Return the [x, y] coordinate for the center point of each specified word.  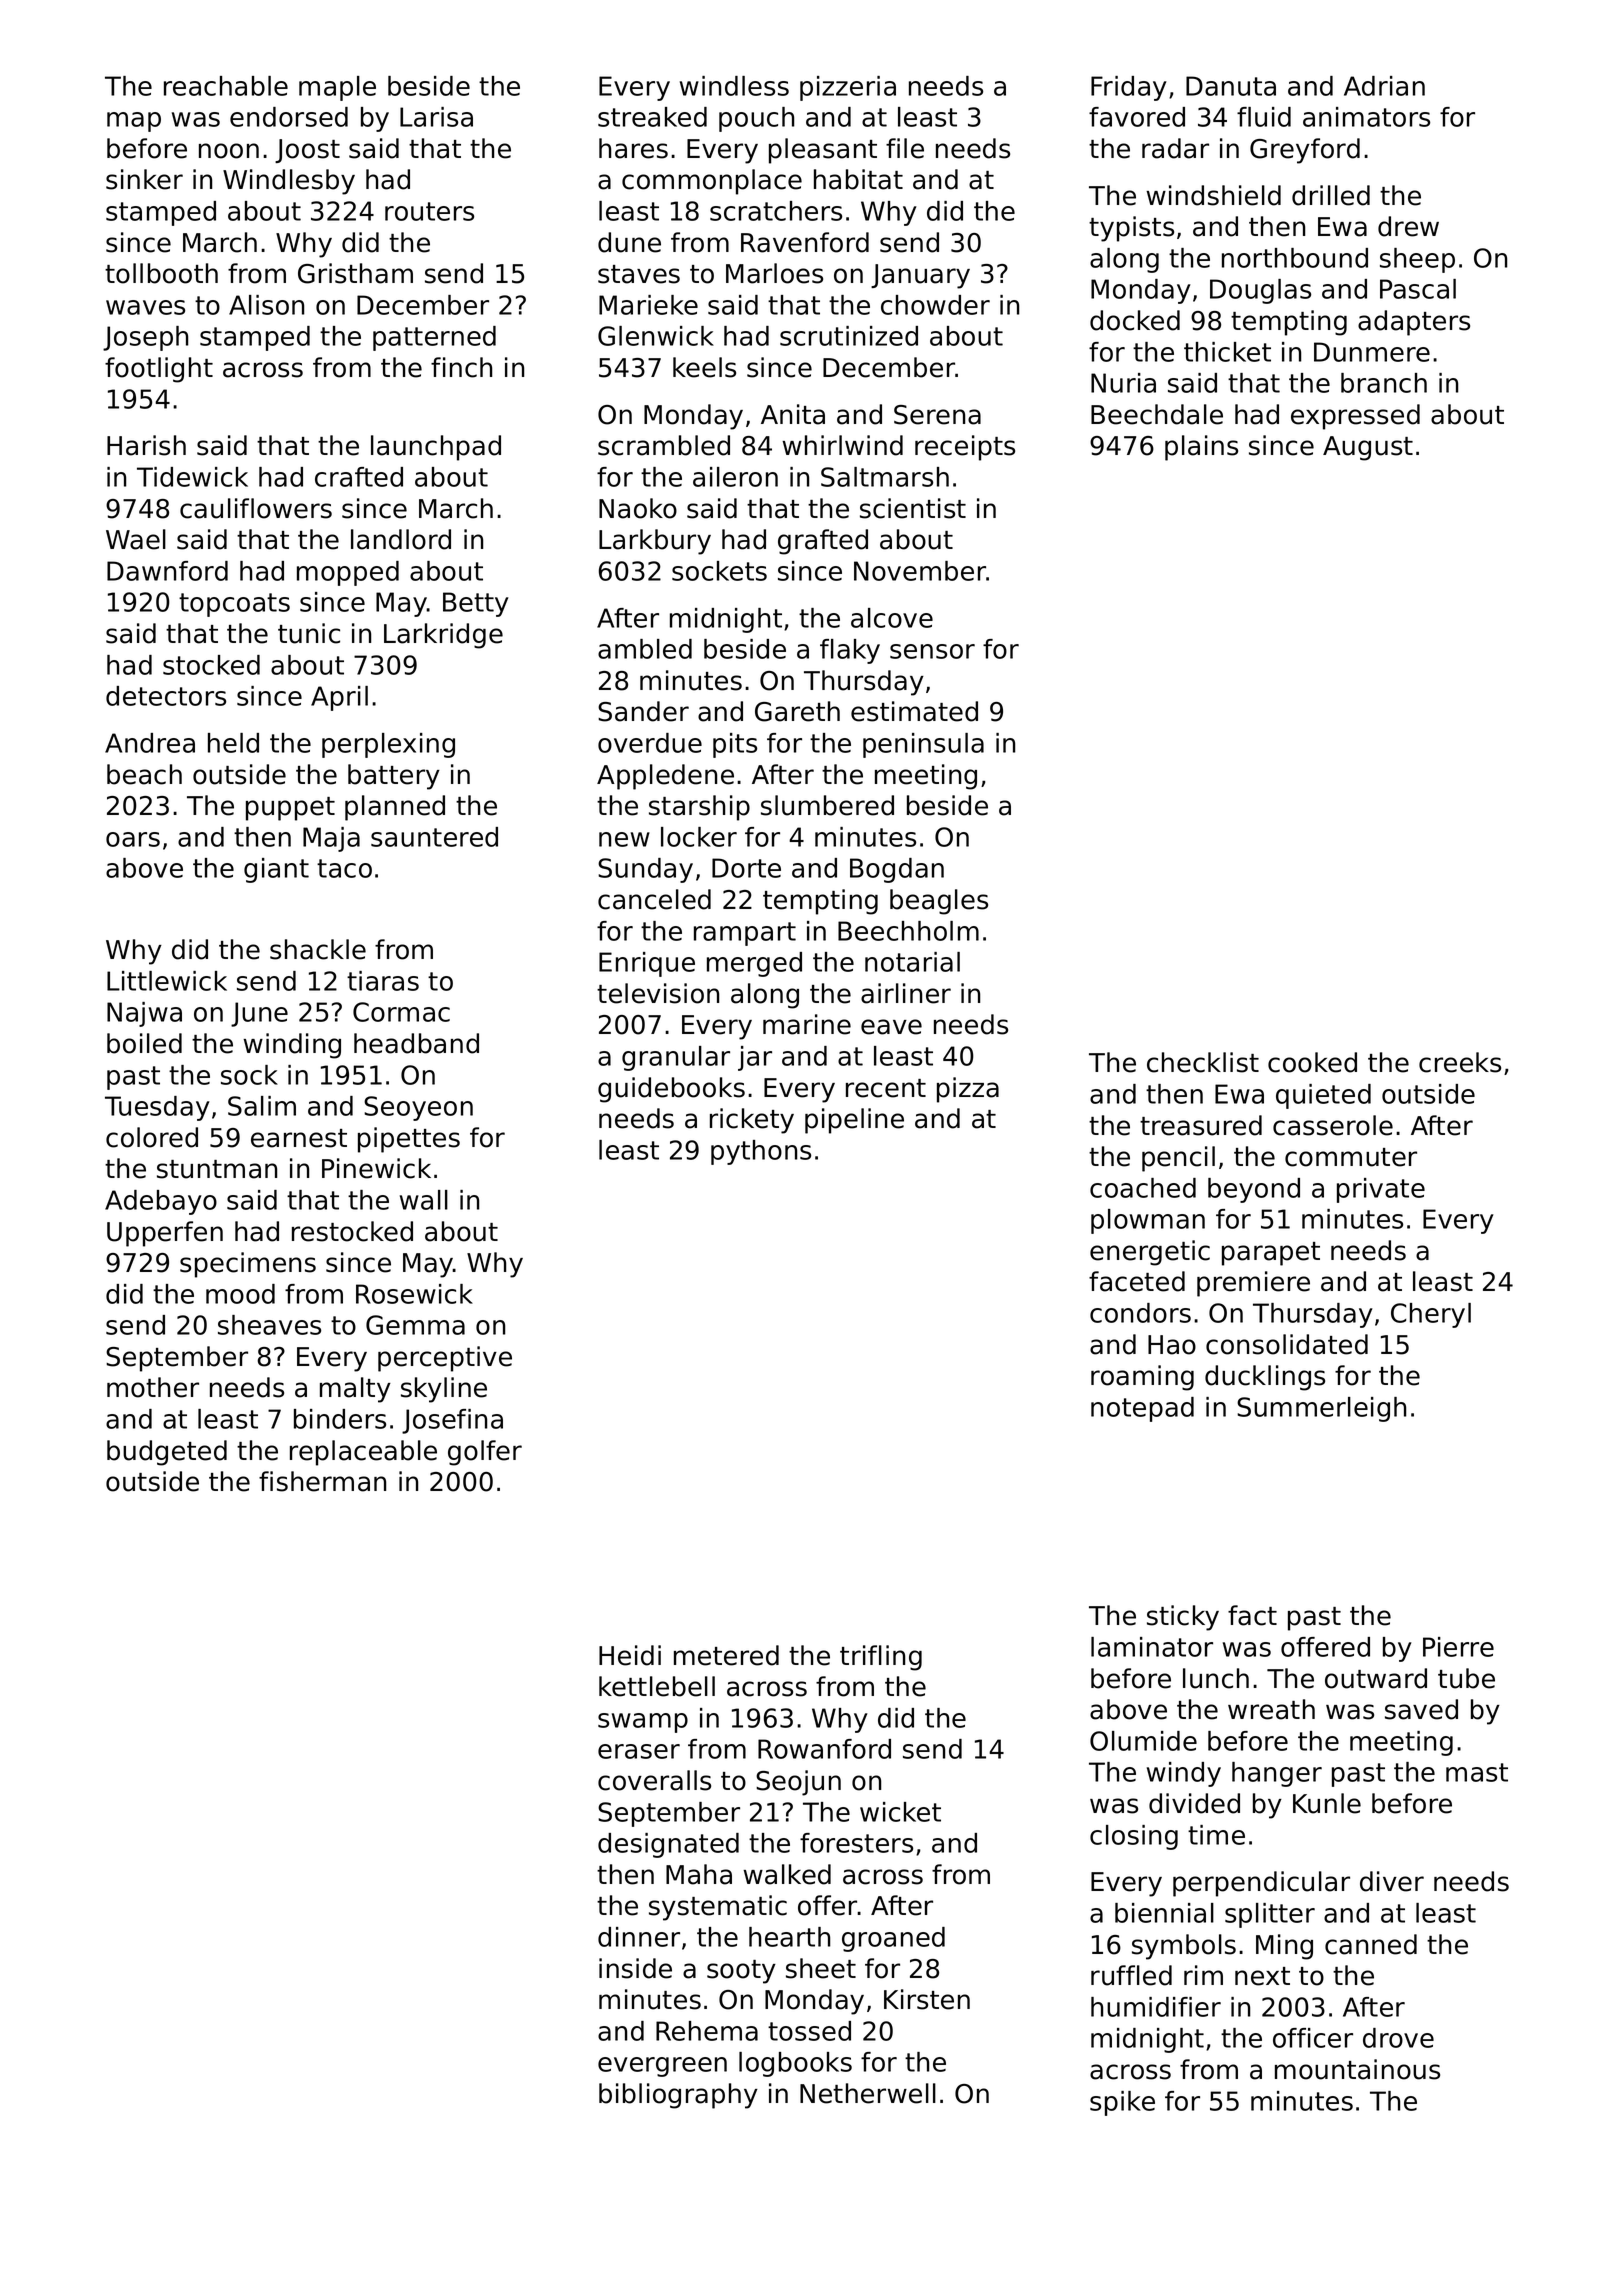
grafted [823, 542]
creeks [1460, 1062]
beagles [939, 902]
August [1368, 448]
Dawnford [167, 571]
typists [1131, 229]
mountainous [1357, 2069]
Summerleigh [1321, 1409]
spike [1122, 2103]
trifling [881, 1658]
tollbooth [161, 273]
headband [416, 1043]
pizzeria [848, 88]
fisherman [322, 1481]
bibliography [678, 2096]
